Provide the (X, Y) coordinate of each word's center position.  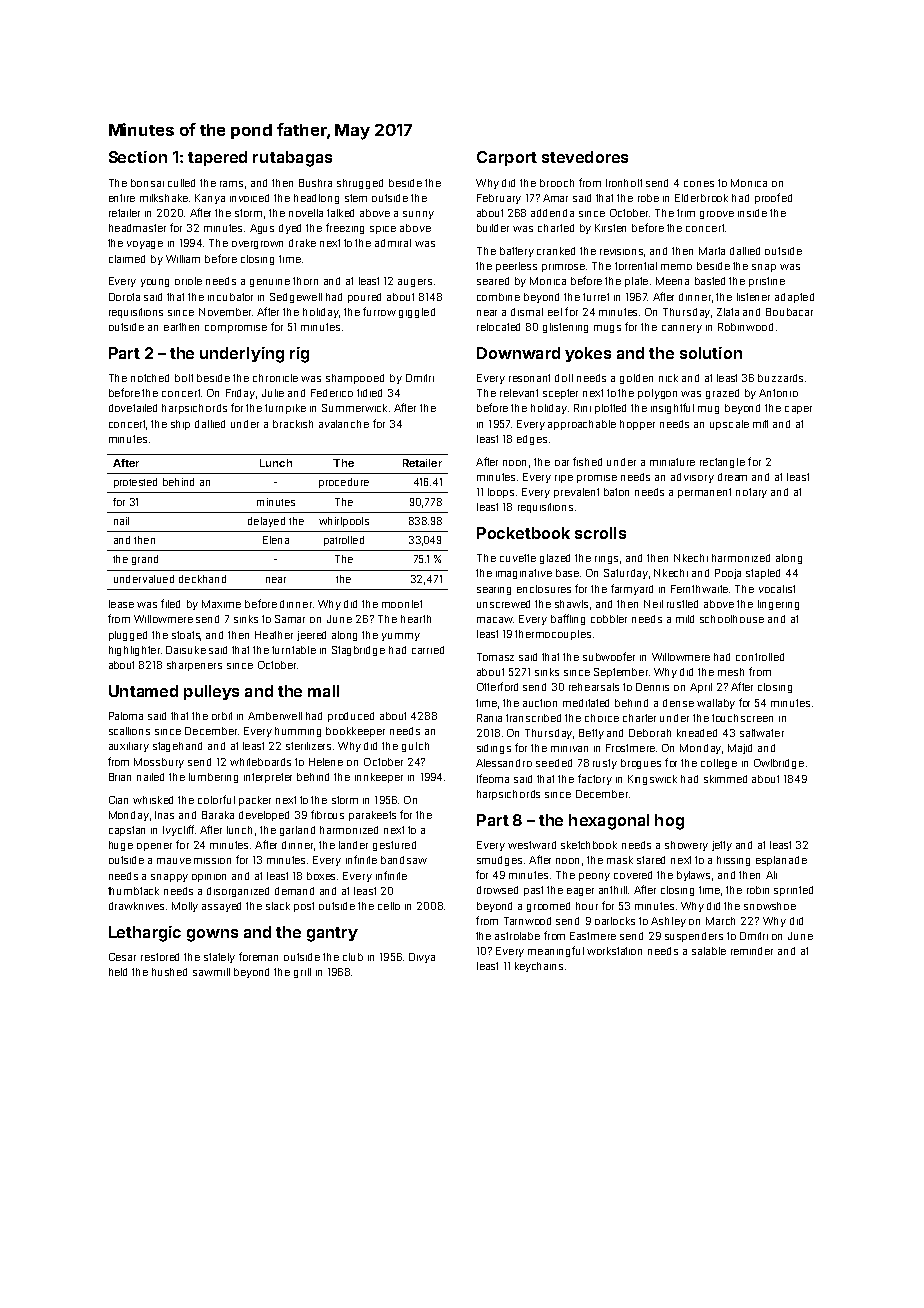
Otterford (497, 686)
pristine (767, 282)
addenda (552, 213)
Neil (653, 604)
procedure (344, 483)
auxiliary (129, 747)
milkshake (164, 198)
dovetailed (133, 408)
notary (751, 493)
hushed (169, 972)
